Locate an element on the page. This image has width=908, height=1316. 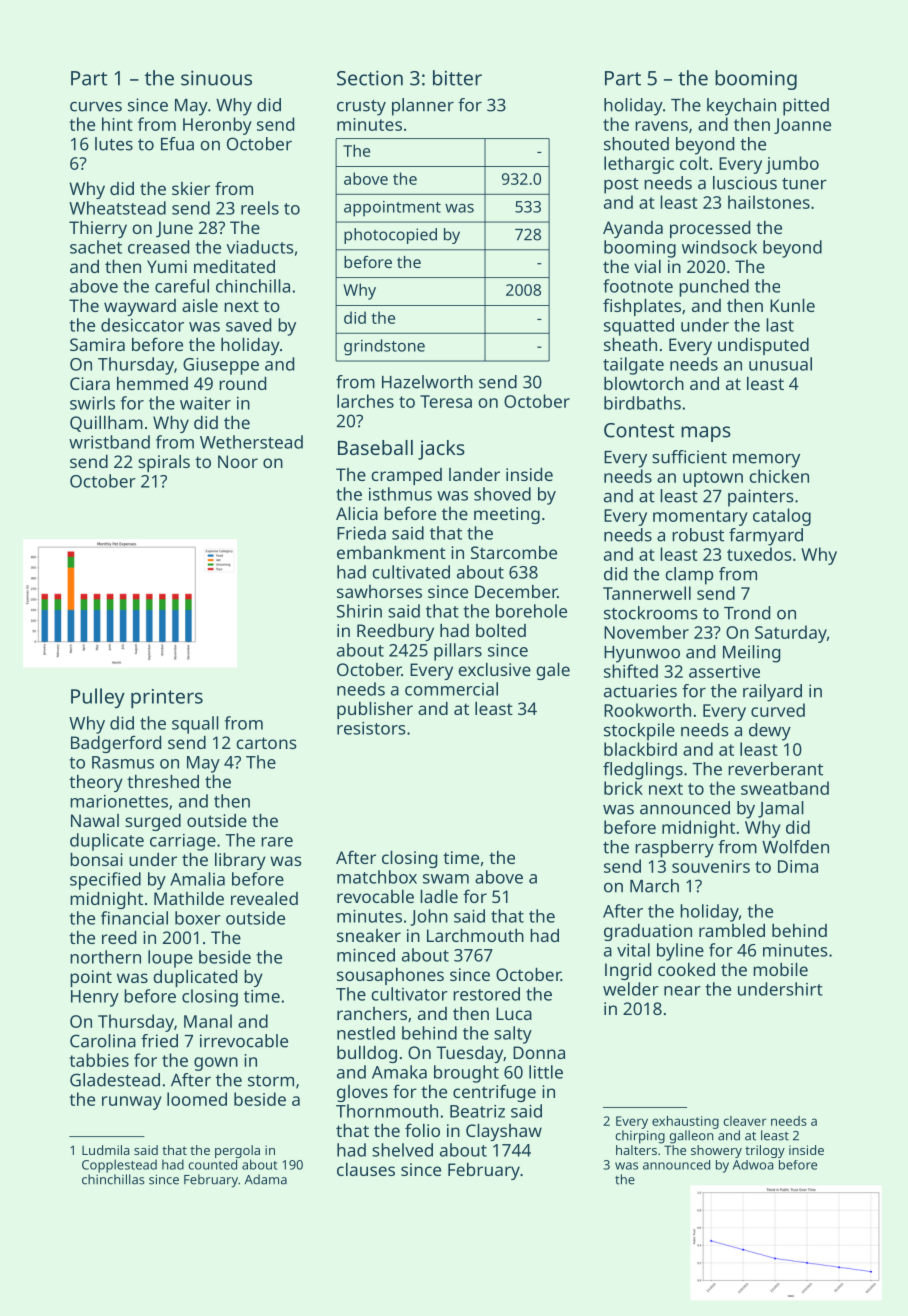
Copplestead is located at coordinates (119, 1166).
